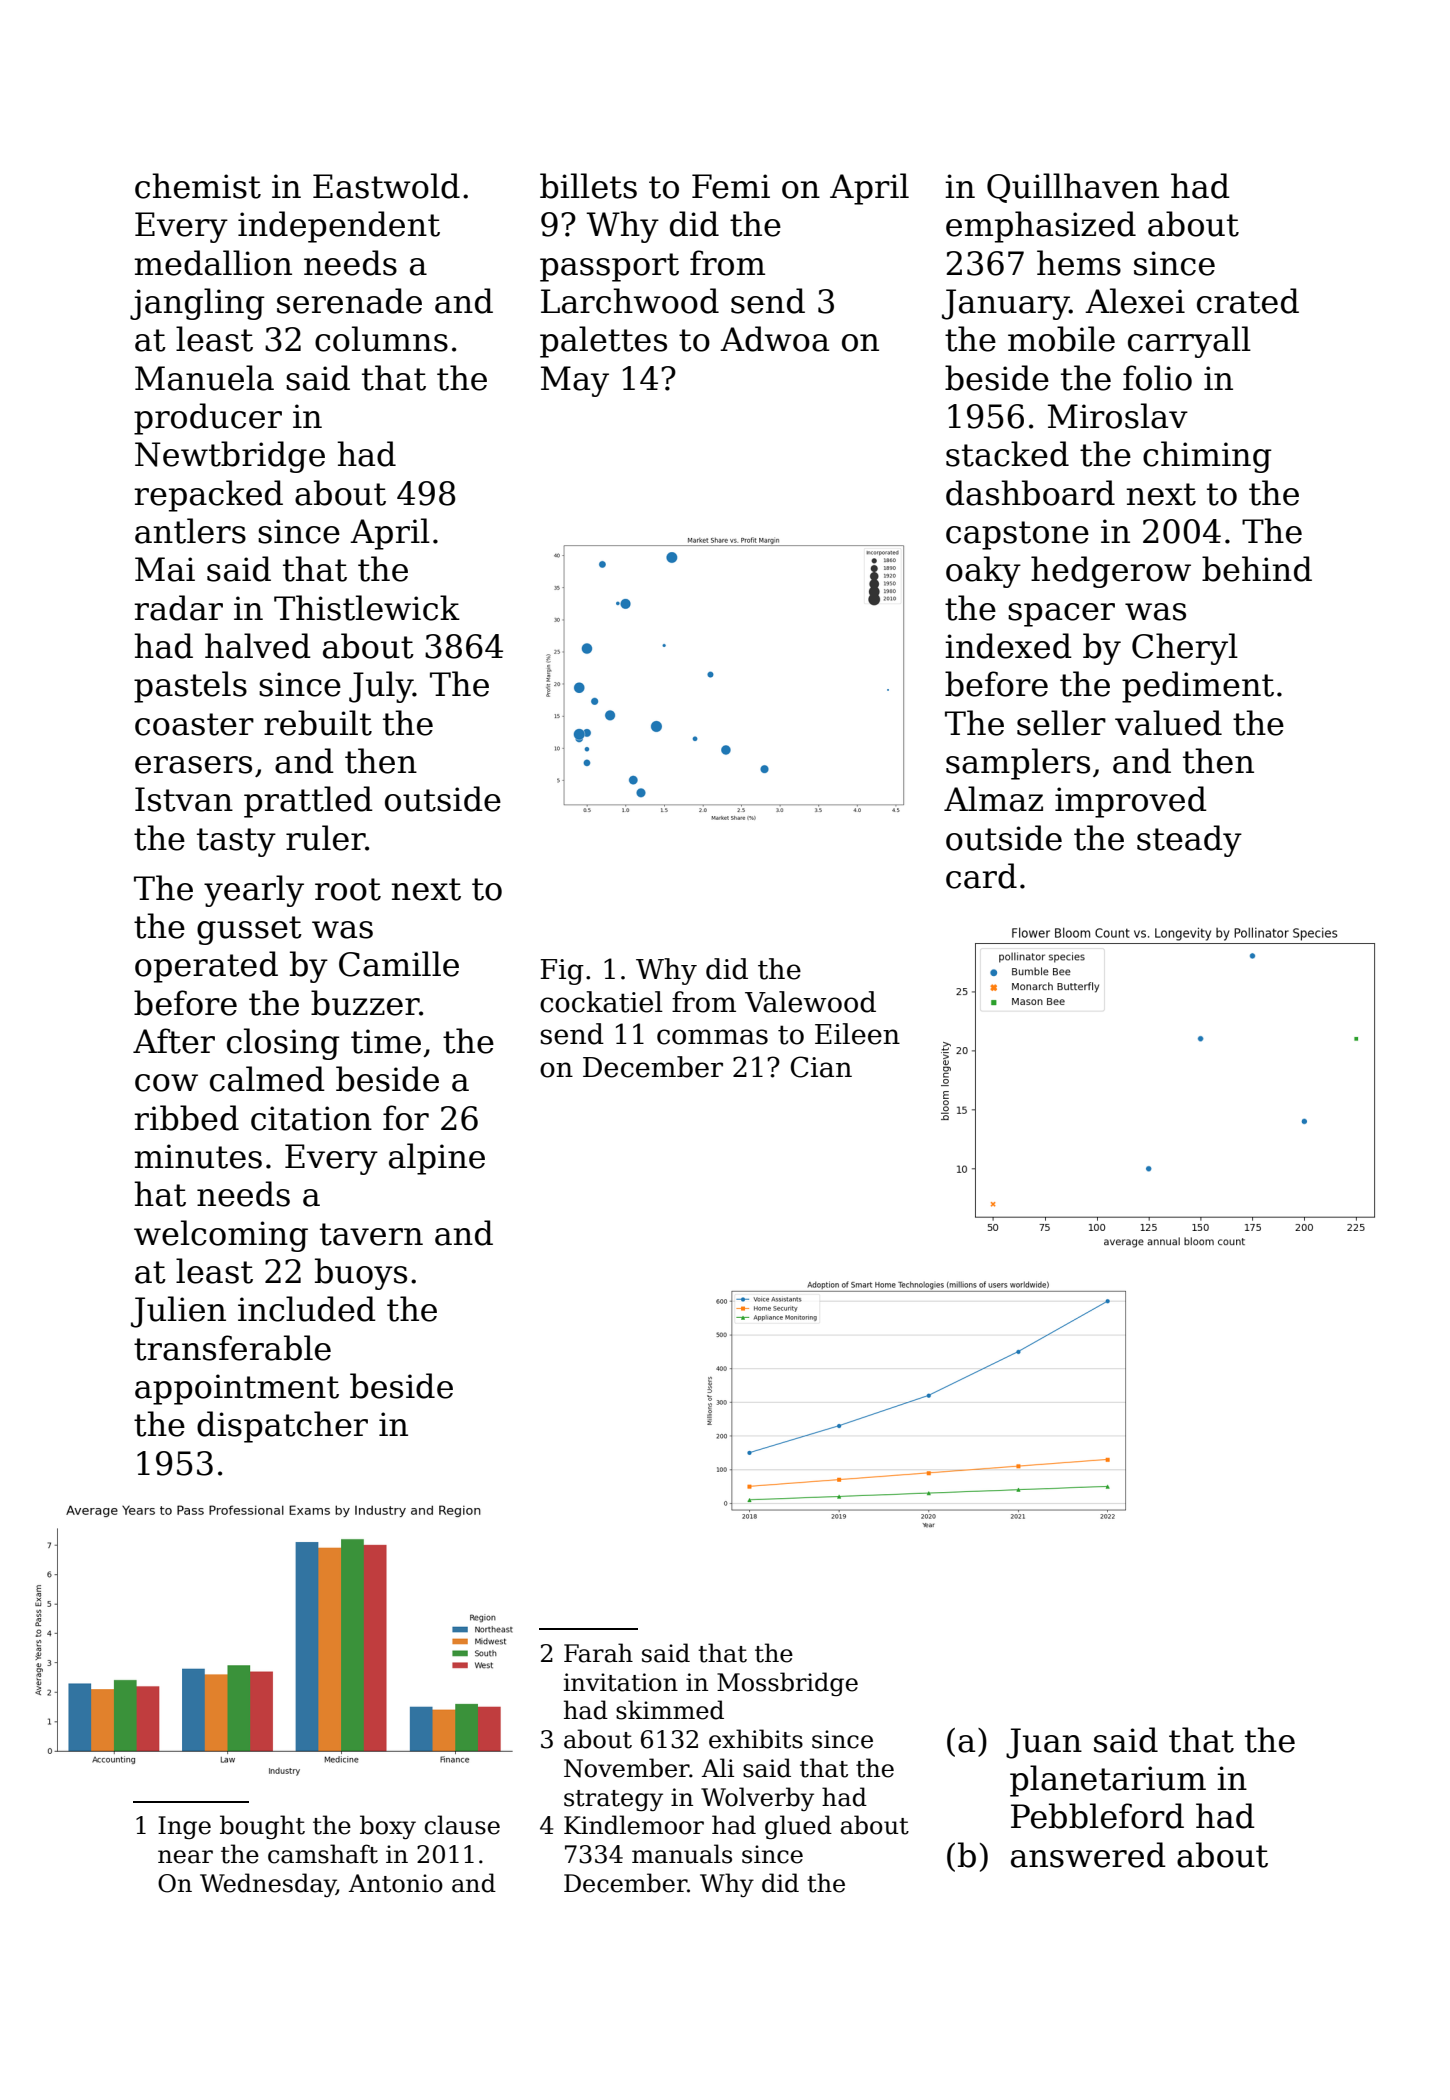  Describe the element at coordinates (1189, 841) in the screenshot. I see `steady` at that location.
